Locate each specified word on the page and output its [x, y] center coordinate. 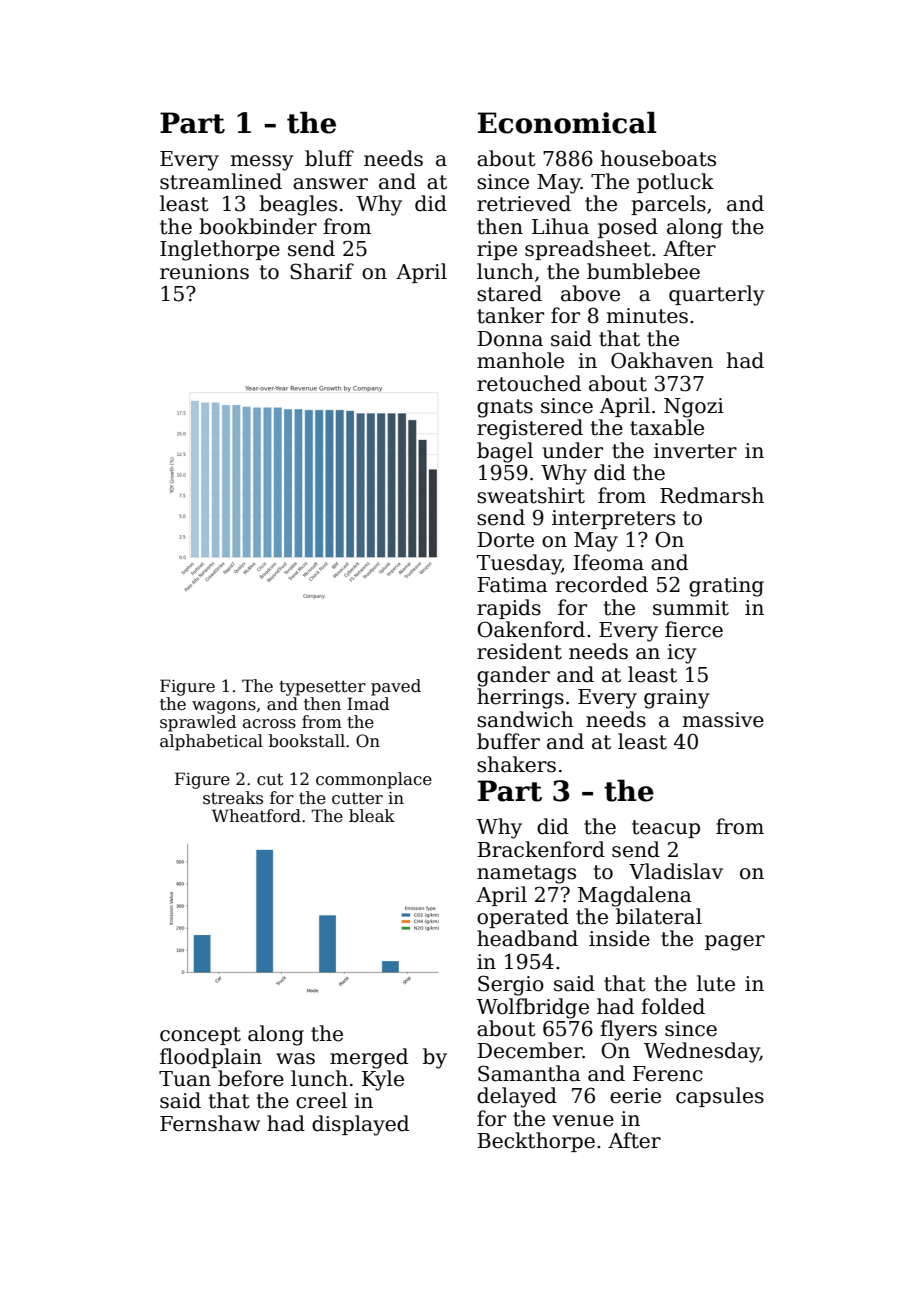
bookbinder [258, 226]
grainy [677, 699]
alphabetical [211, 742]
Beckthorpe [536, 1142]
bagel [505, 452]
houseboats [658, 158]
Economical [567, 122]
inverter [695, 451]
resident [519, 651]
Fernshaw [210, 1123]
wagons [224, 707]
